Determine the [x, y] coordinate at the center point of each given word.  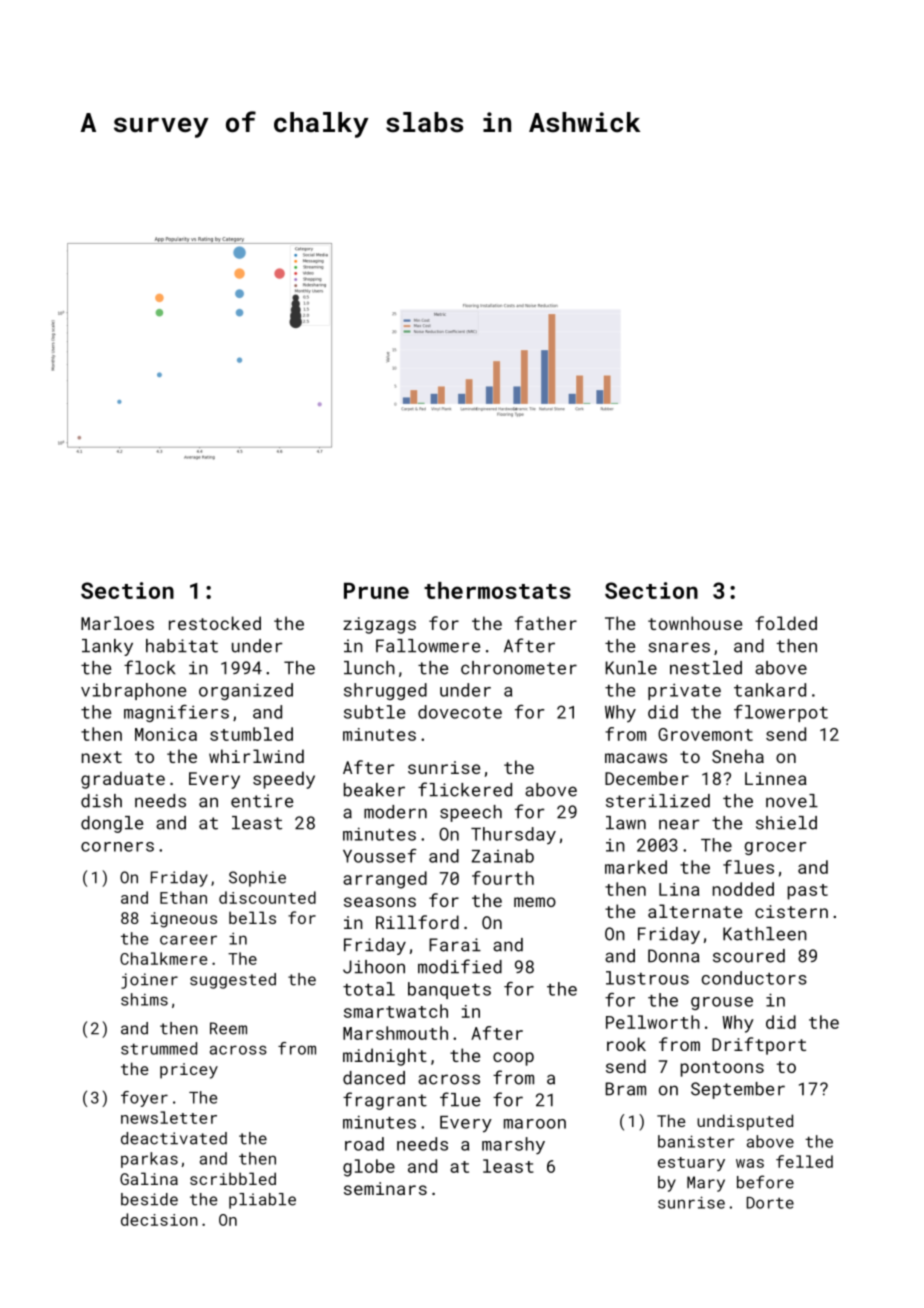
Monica [166, 734]
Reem [228, 1028]
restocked [215, 623]
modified [460, 966]
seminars [385, 1188]
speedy [284, 780]
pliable [262, 1201]
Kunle [631, 668]
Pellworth [653, 1022]
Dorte [770, 1203]
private [684, 691]
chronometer [519, 668]
